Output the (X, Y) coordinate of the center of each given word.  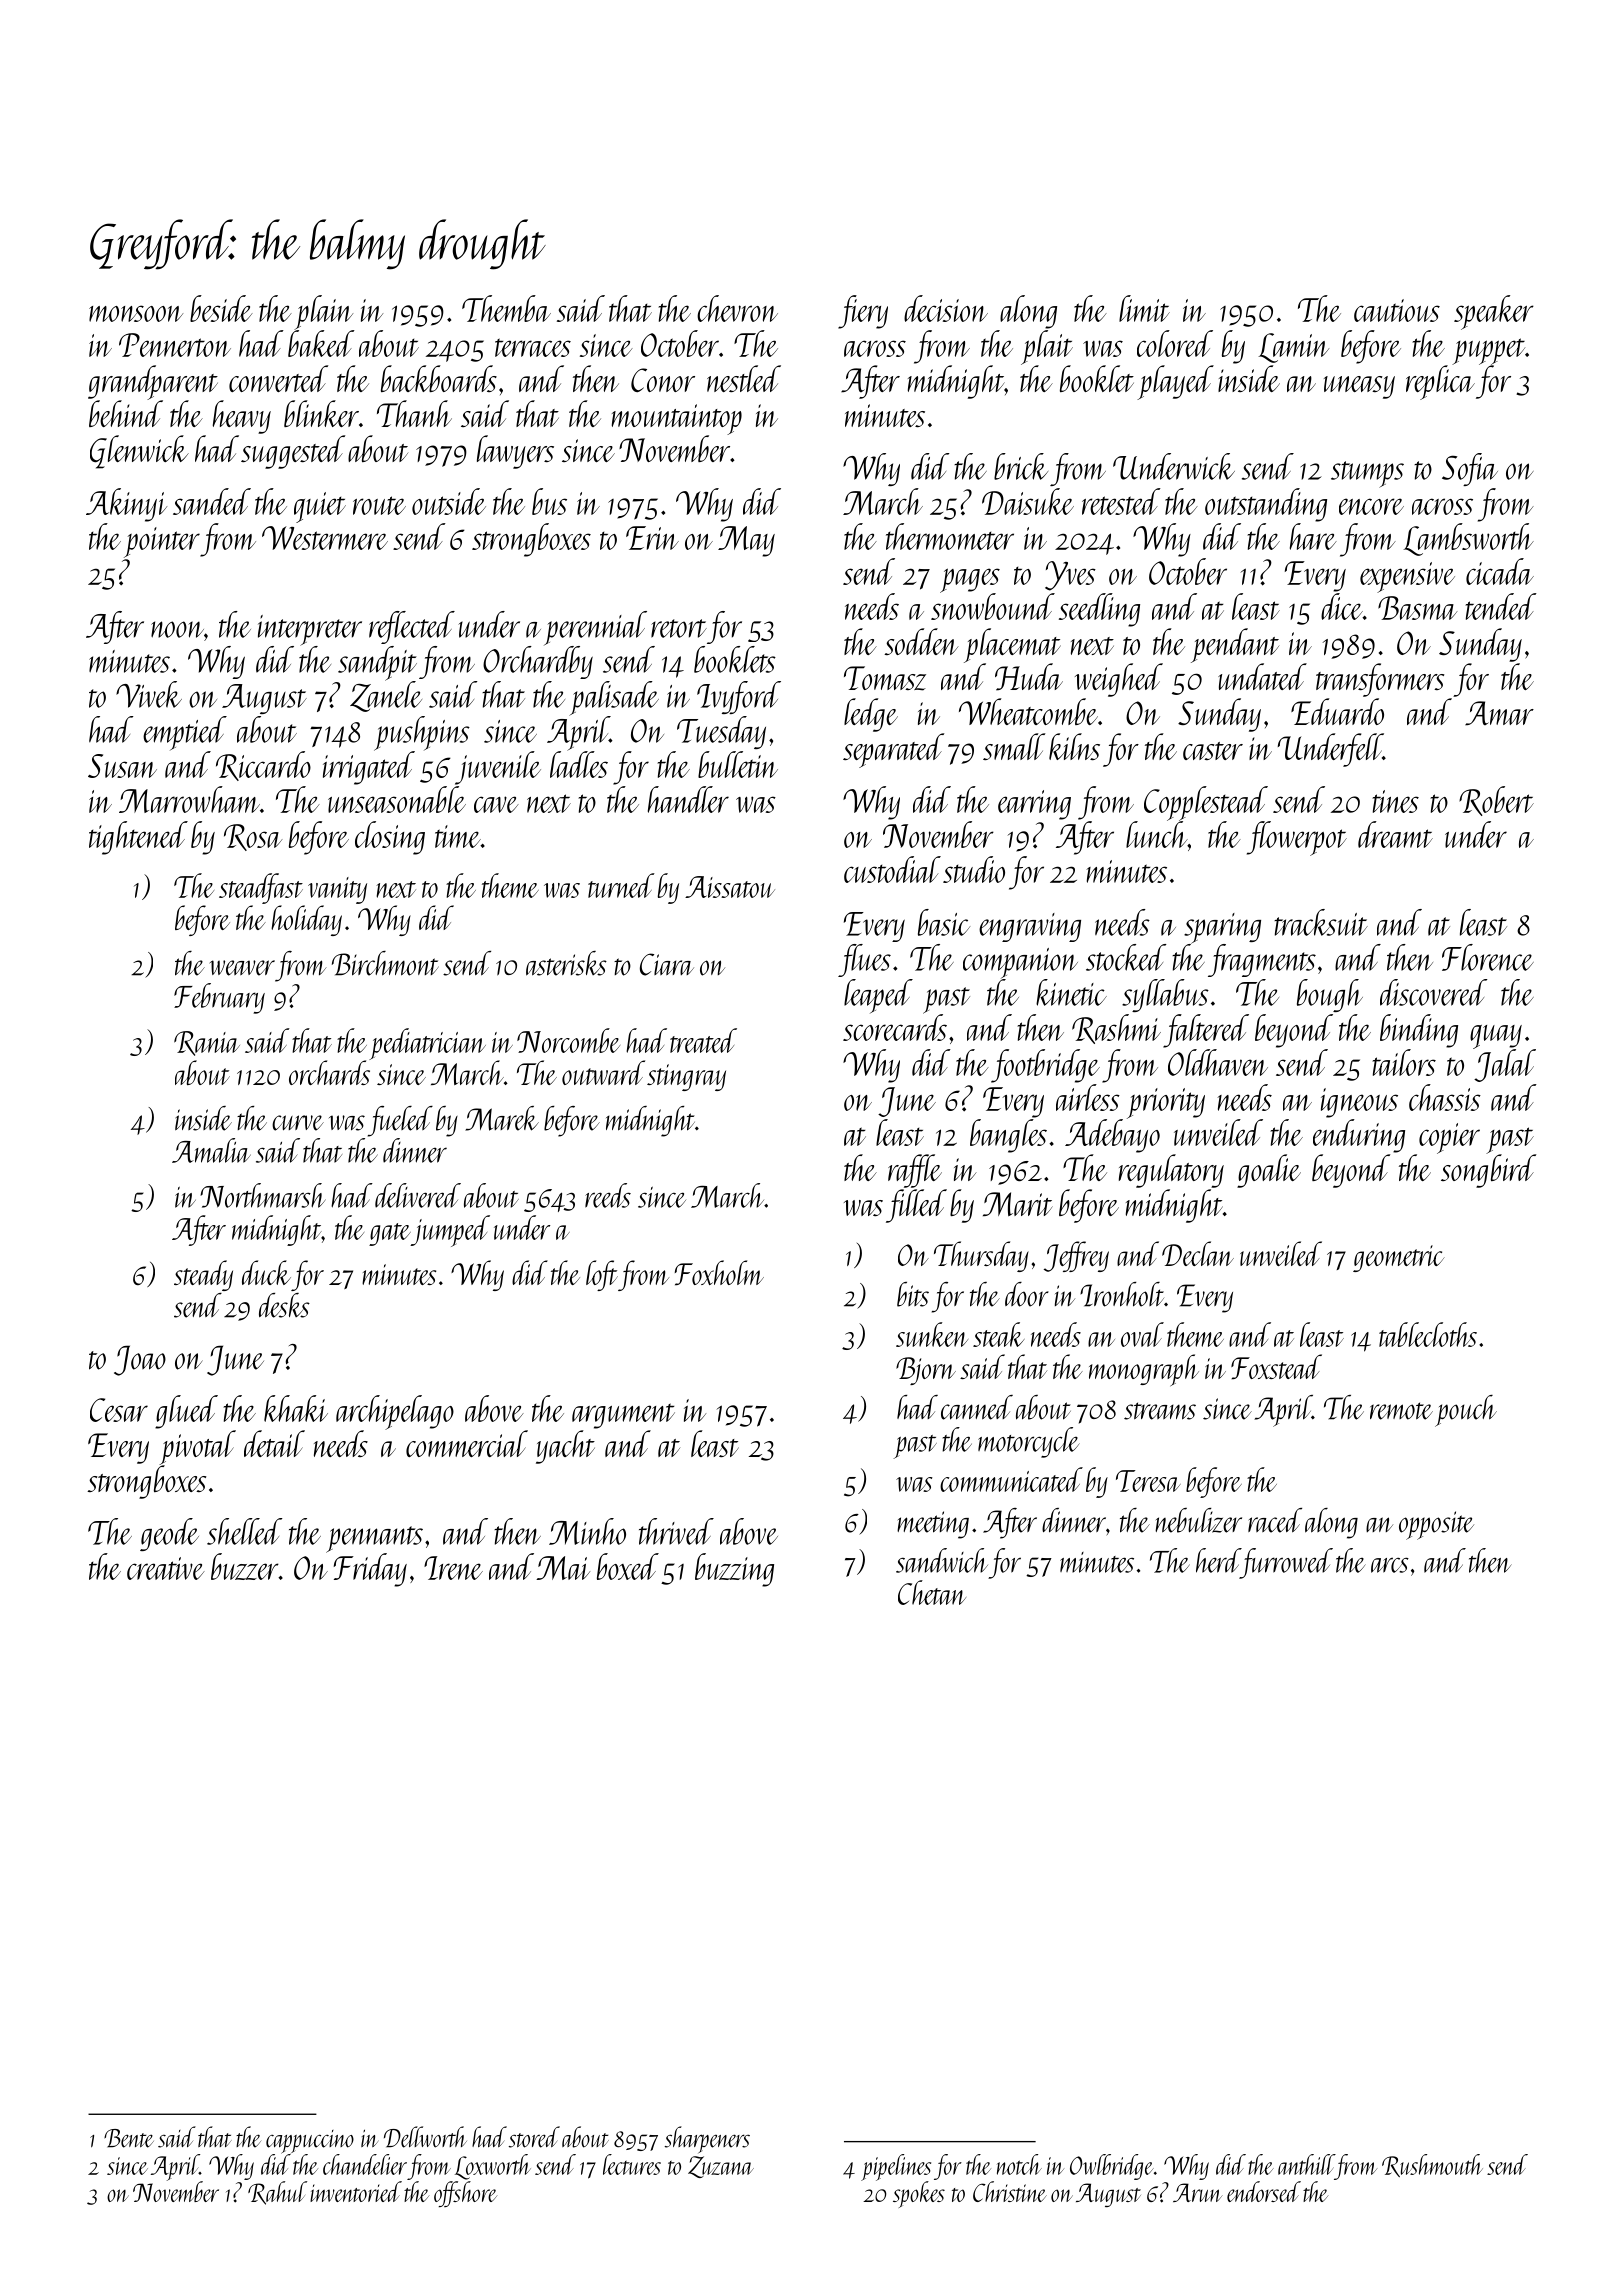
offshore (465, 2194)
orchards (329, 1072)
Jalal (1505, 1065)
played (1175, 382)
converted (278, 378)
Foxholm (719, 1273)
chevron (737, 308)
